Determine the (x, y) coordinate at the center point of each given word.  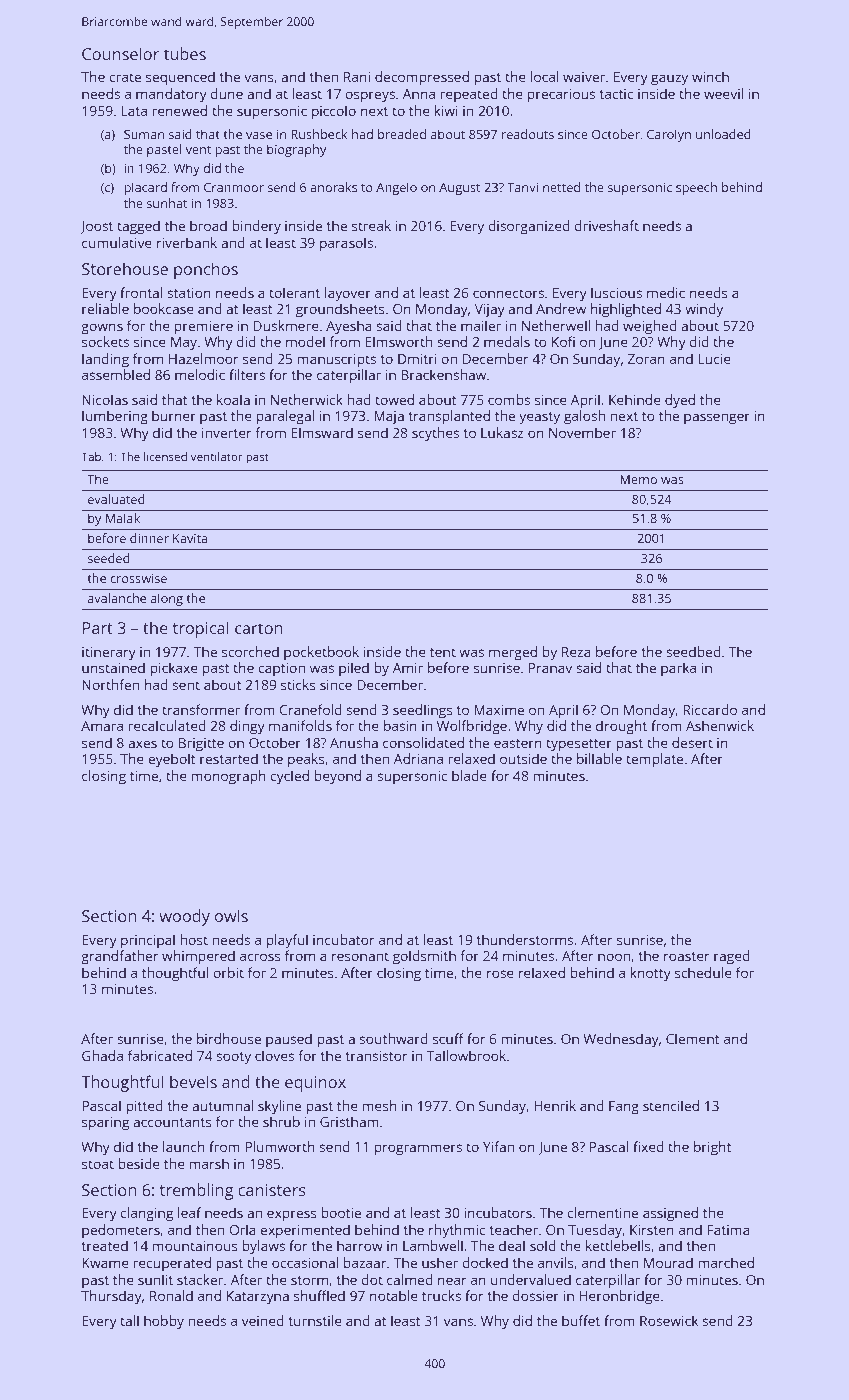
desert (692, 742)
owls (231, 915)
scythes (435, 434)
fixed (648, 1146)
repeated (469, 95)
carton (258, 628)
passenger (717, 419)
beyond (337, 777)
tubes (185, 53)
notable (394, 1295)
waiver (584, 77)
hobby (164, 1322)
